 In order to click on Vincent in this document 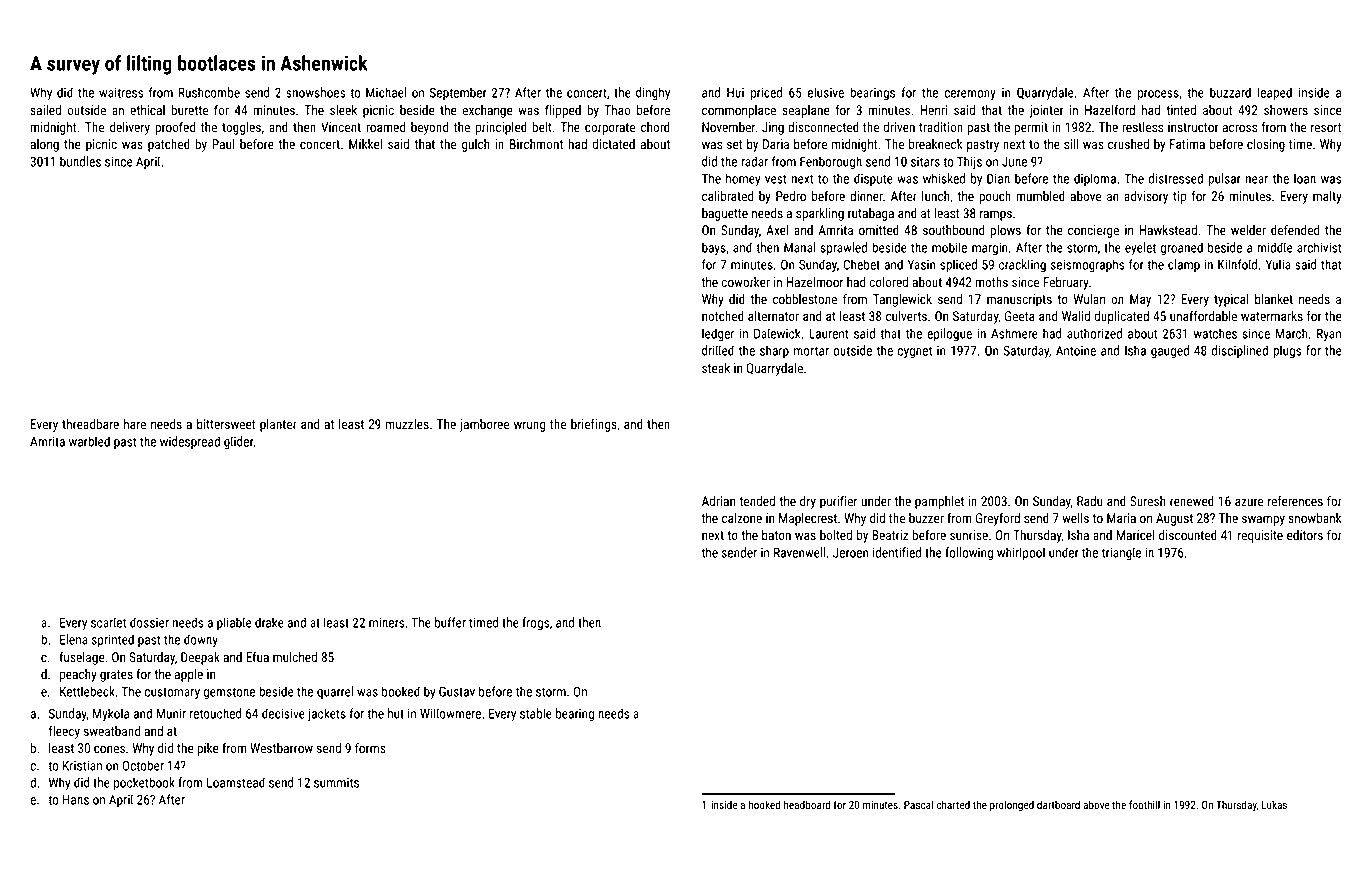, I will do `click(341, 127)`.
